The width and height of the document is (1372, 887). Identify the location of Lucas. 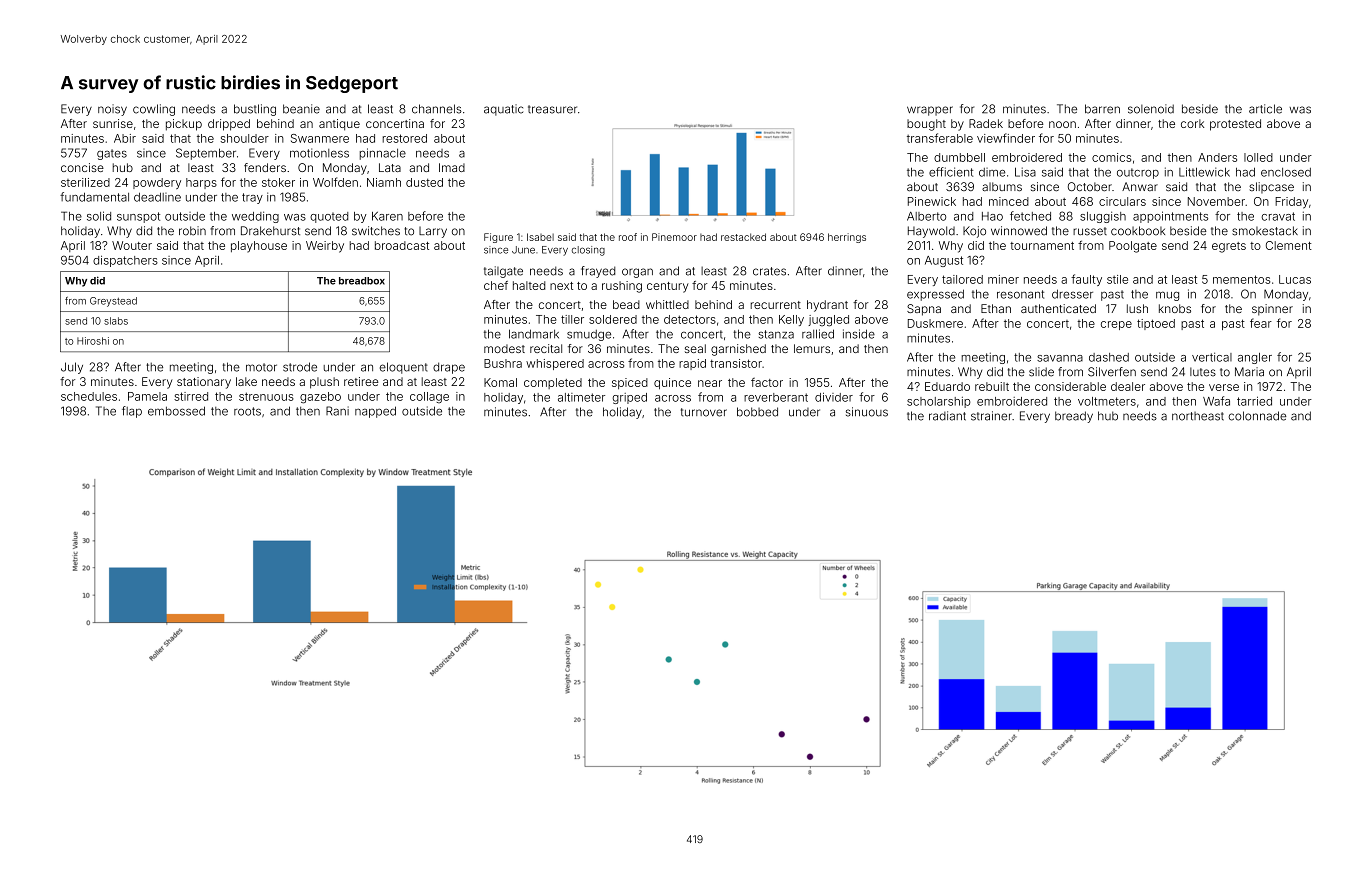
(1295, 279).
